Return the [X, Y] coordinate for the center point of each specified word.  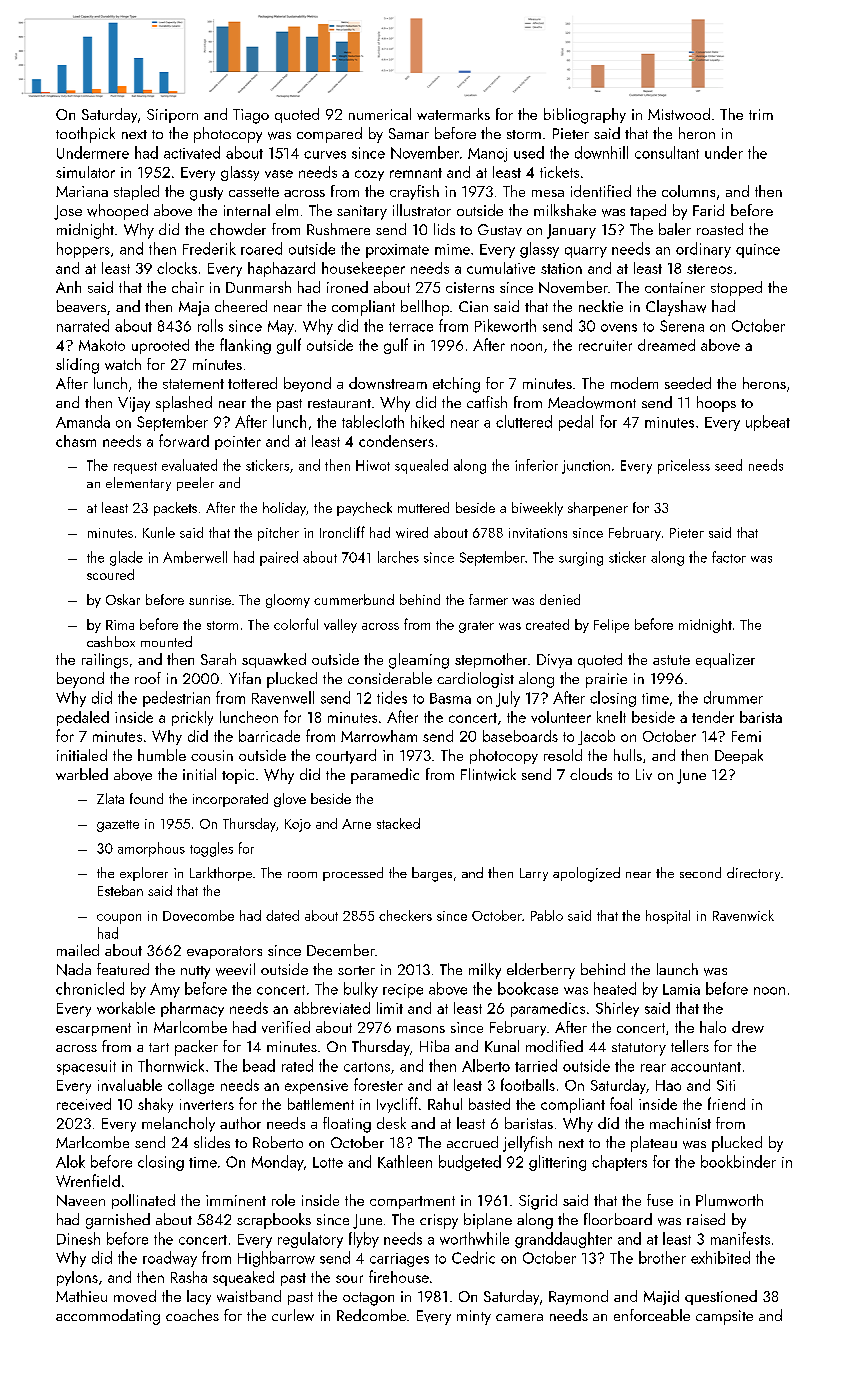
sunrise [210, 600]
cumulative [501, 268]
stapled [136, 192]
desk [391, 1123]
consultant [667, 152]
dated [282, 915]
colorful [296, 624]
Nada [74, 969]
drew [748, 1027]
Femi [746, 736]
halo [713, 1027]
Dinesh [78, 1238]
